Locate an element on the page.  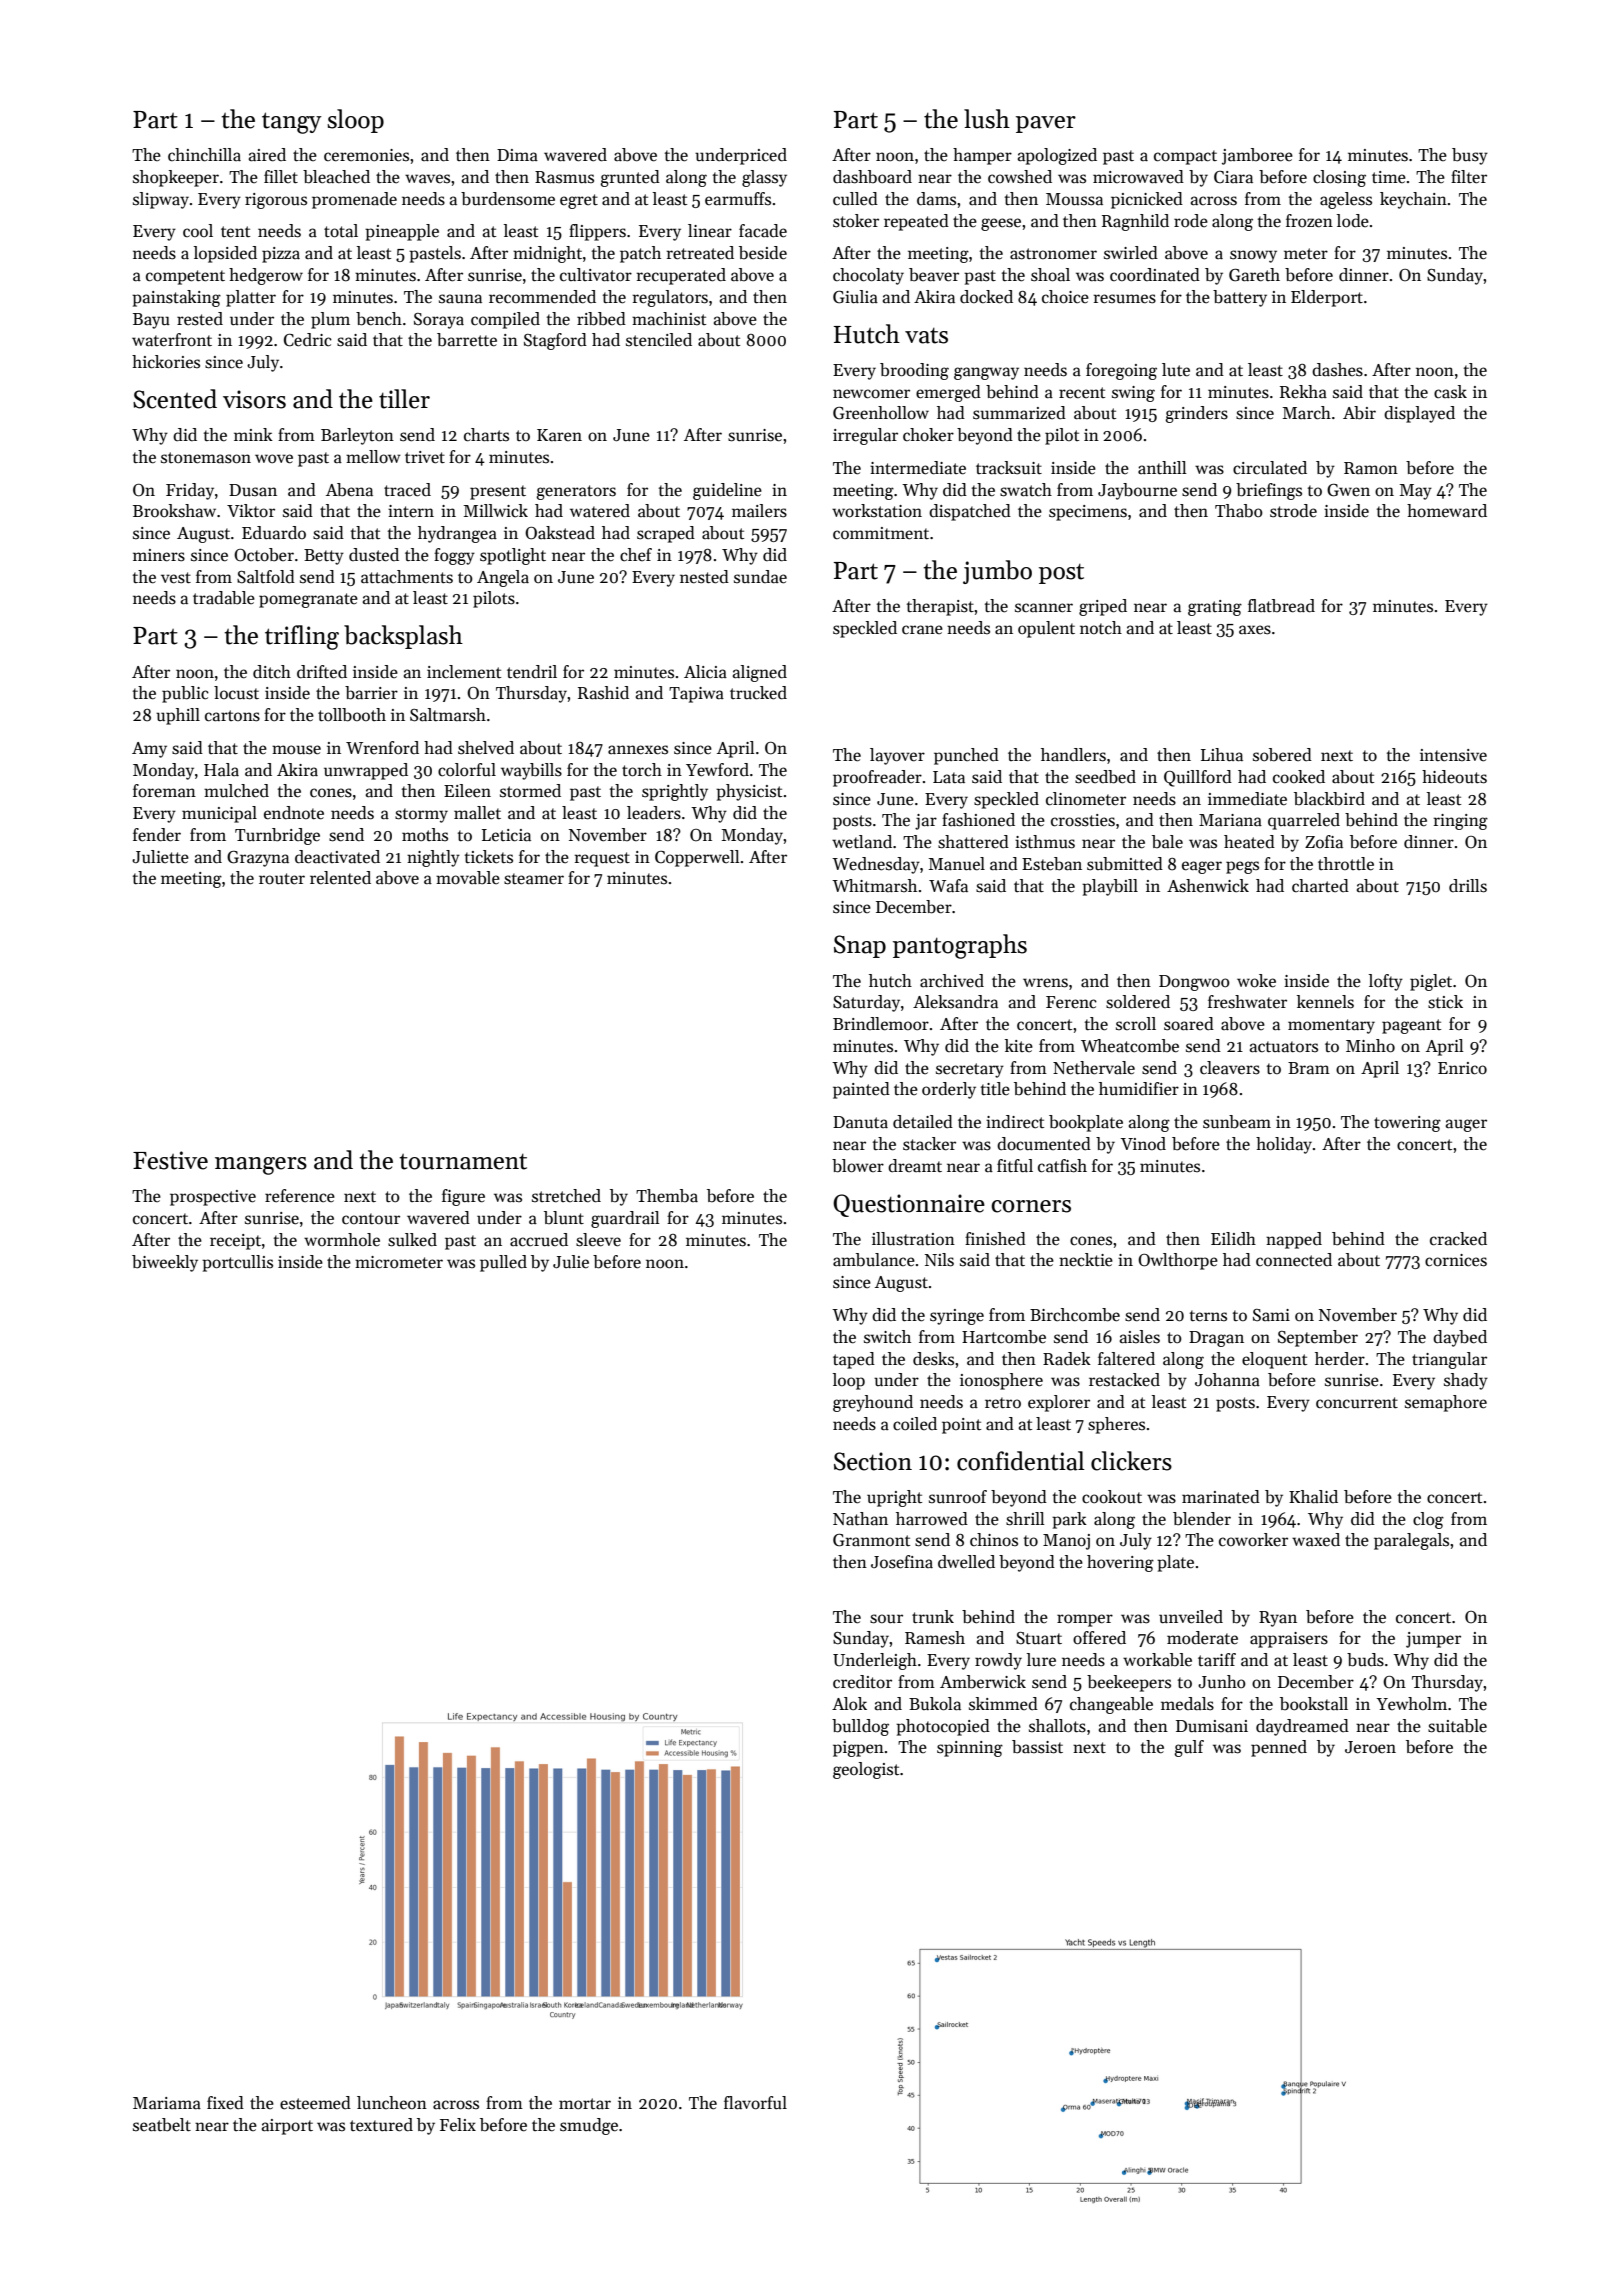
relented is located at coordinates (340, 878).
